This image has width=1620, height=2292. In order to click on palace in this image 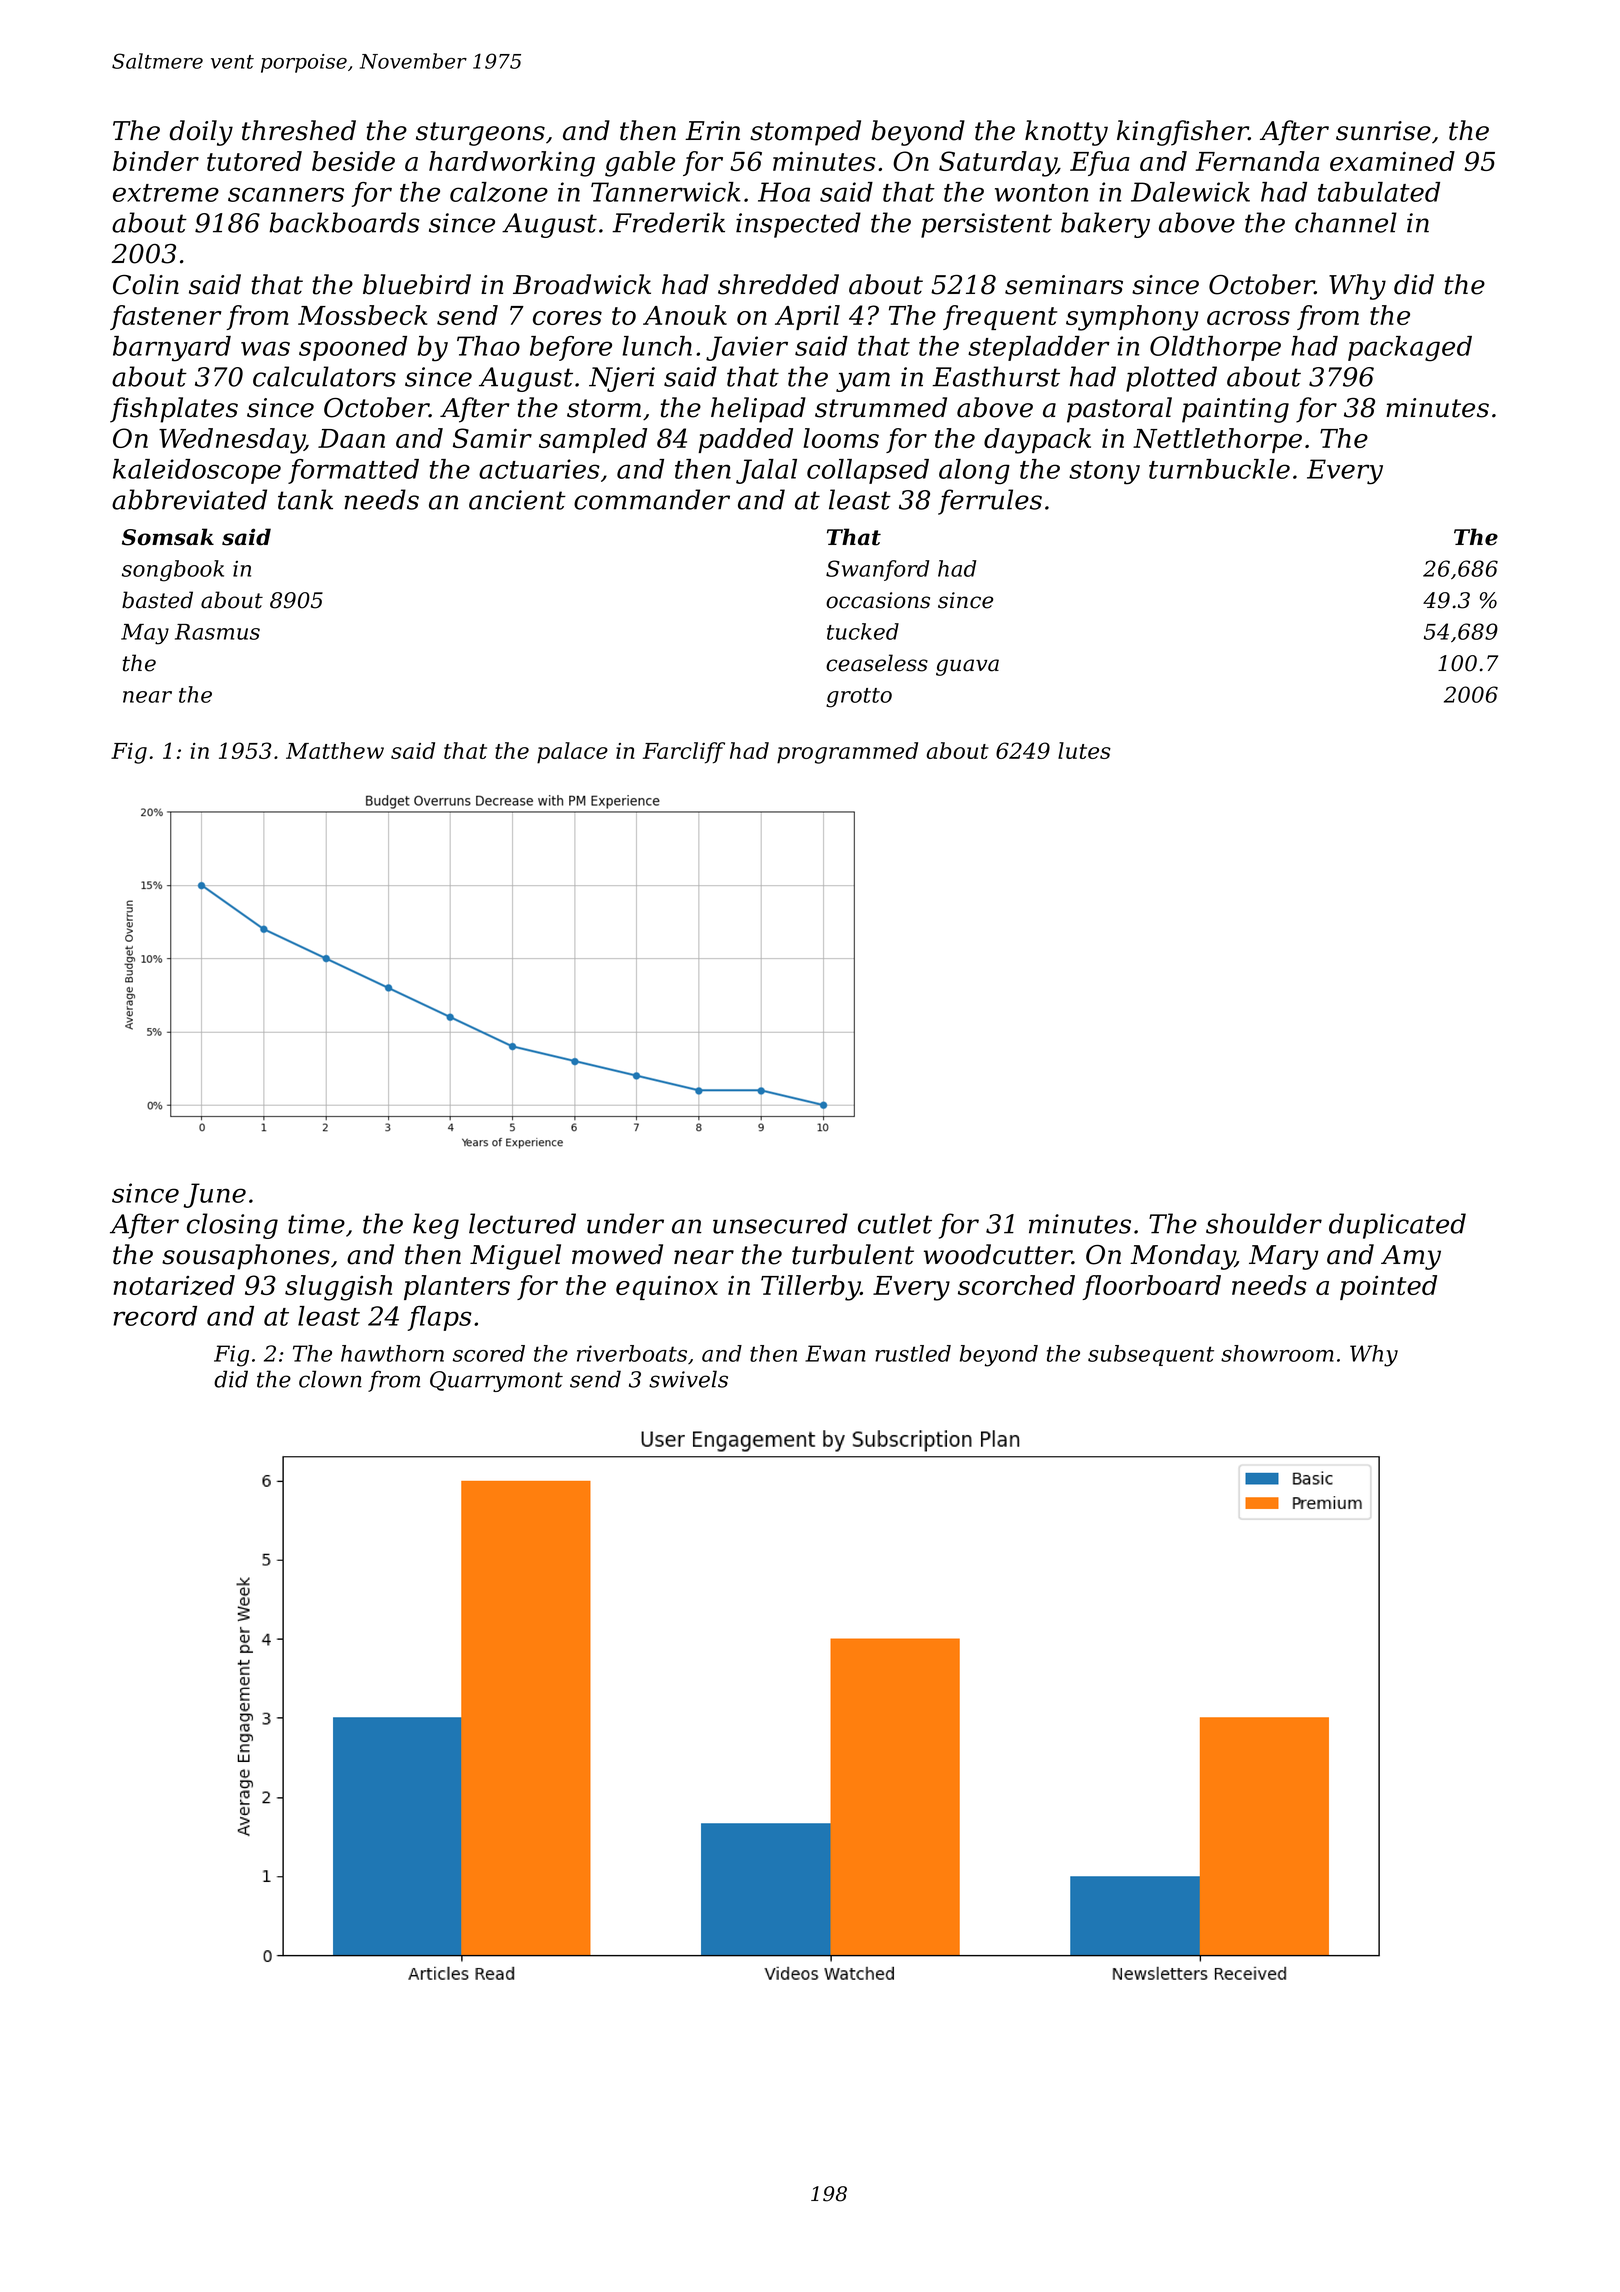, I will do `click(572, 753)`.
